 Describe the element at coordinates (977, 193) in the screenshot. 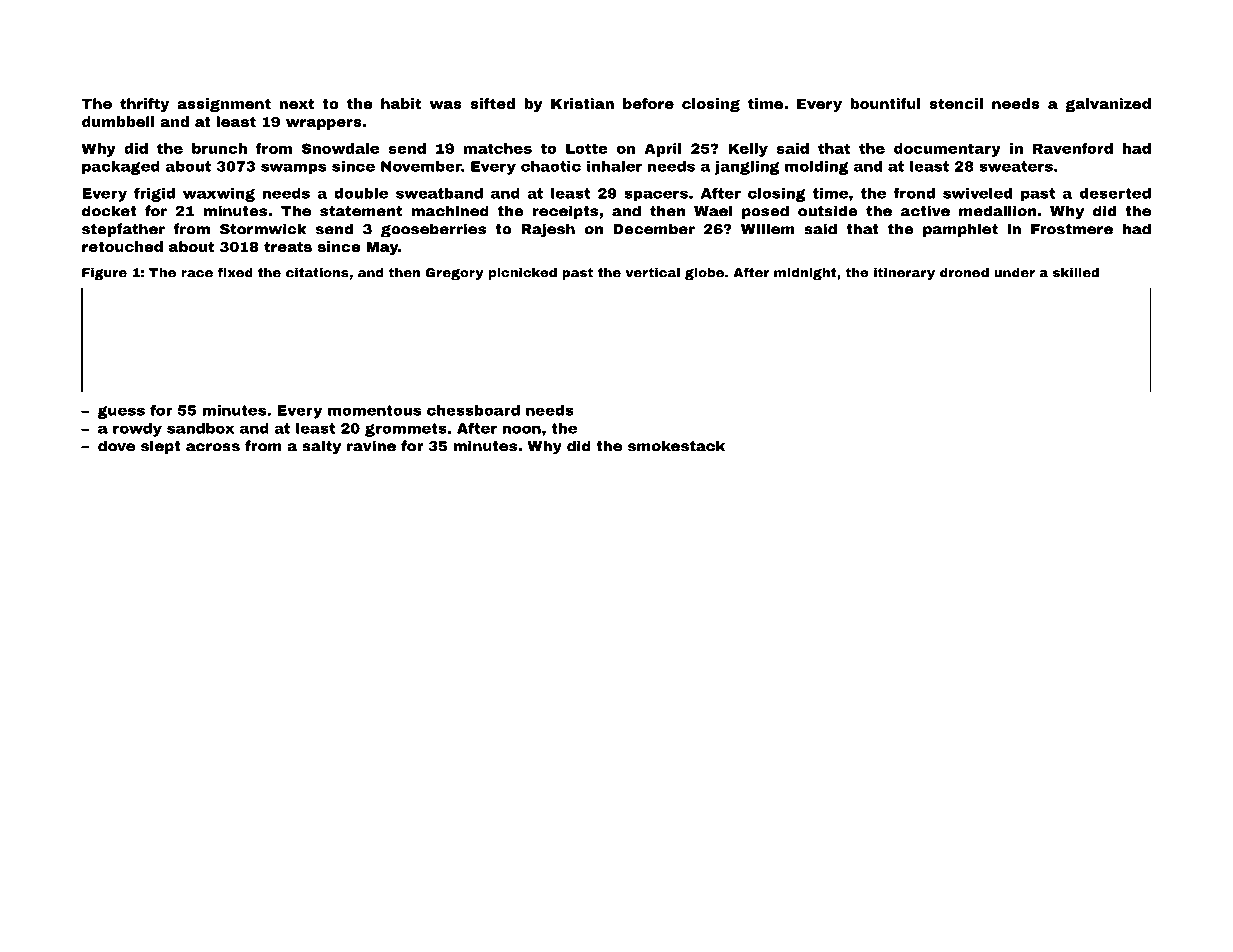

I see `swiveled` at that location.
